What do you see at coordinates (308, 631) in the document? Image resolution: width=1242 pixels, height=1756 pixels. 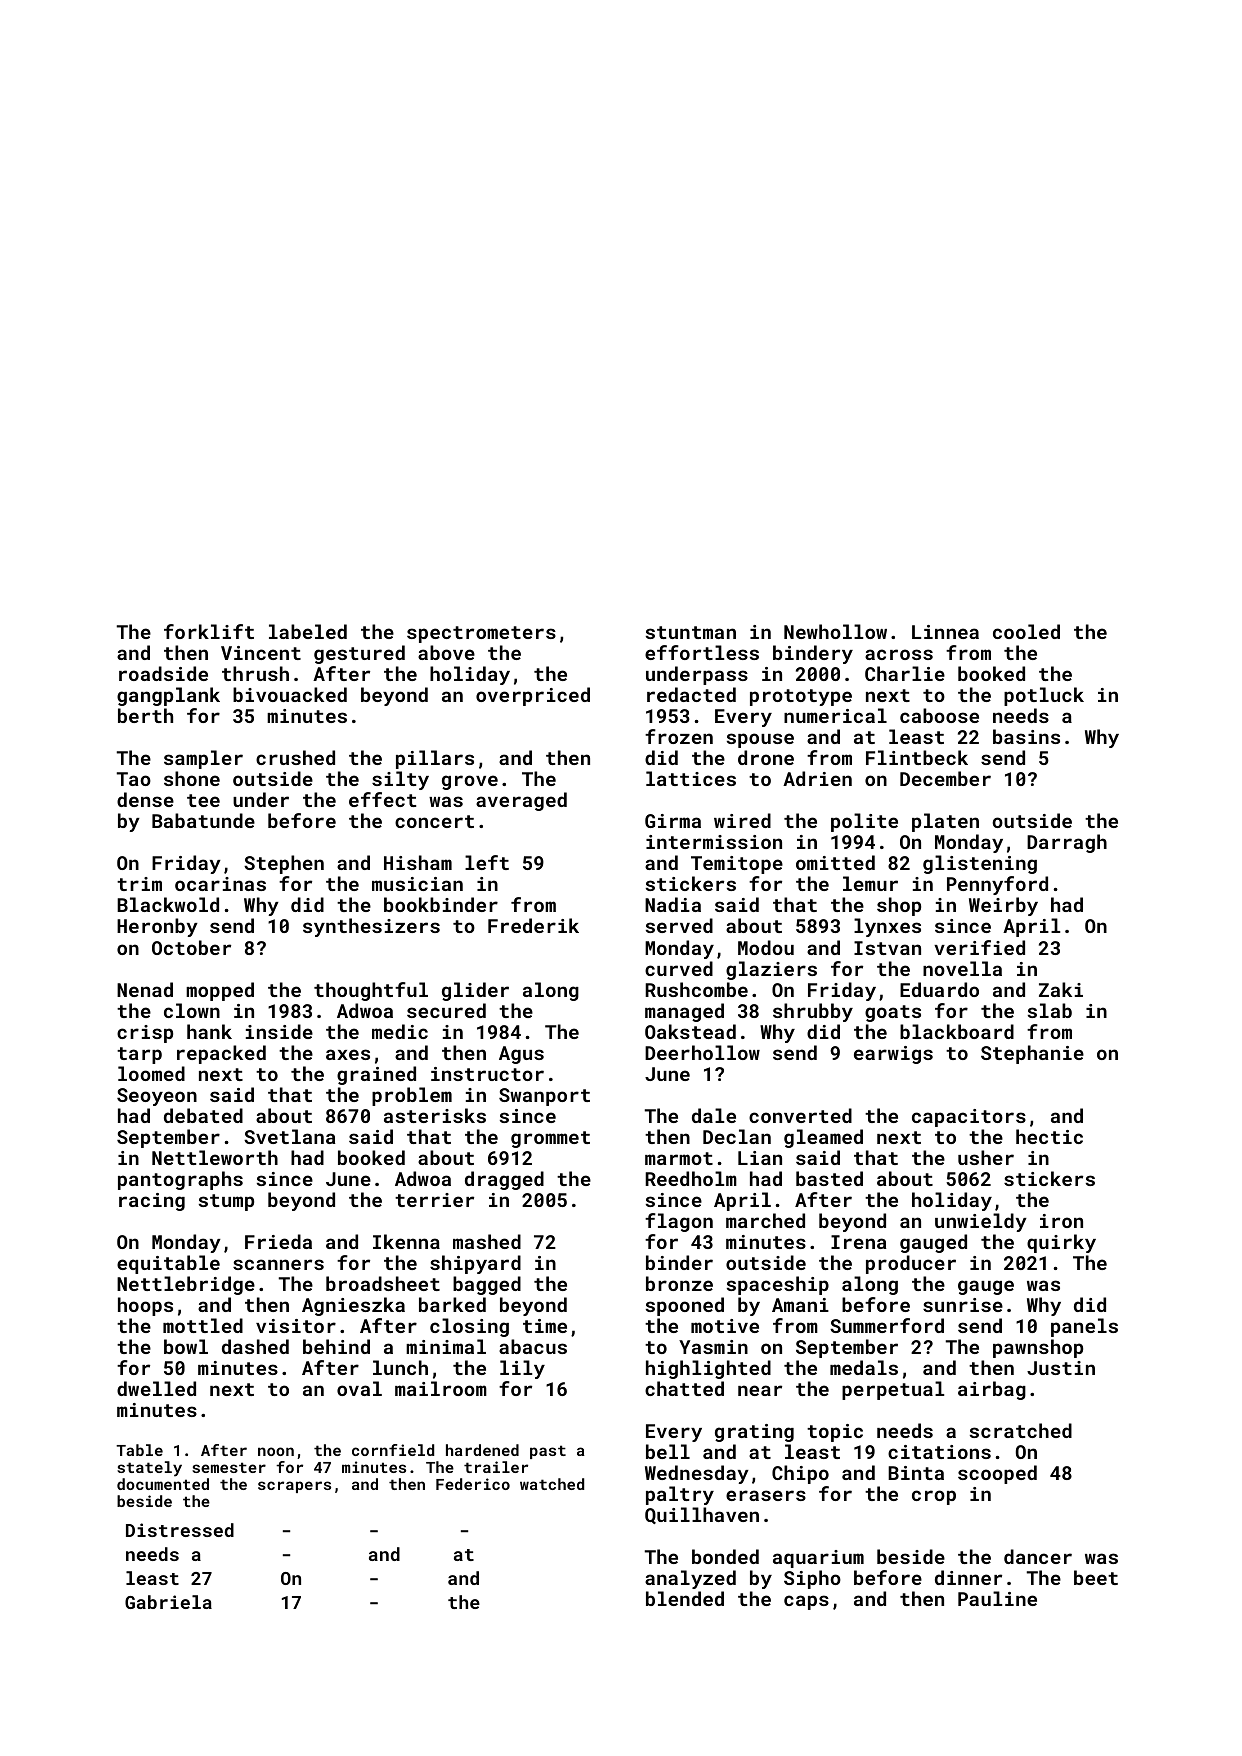 I see `labeled` at bounding box center [308, 631].
